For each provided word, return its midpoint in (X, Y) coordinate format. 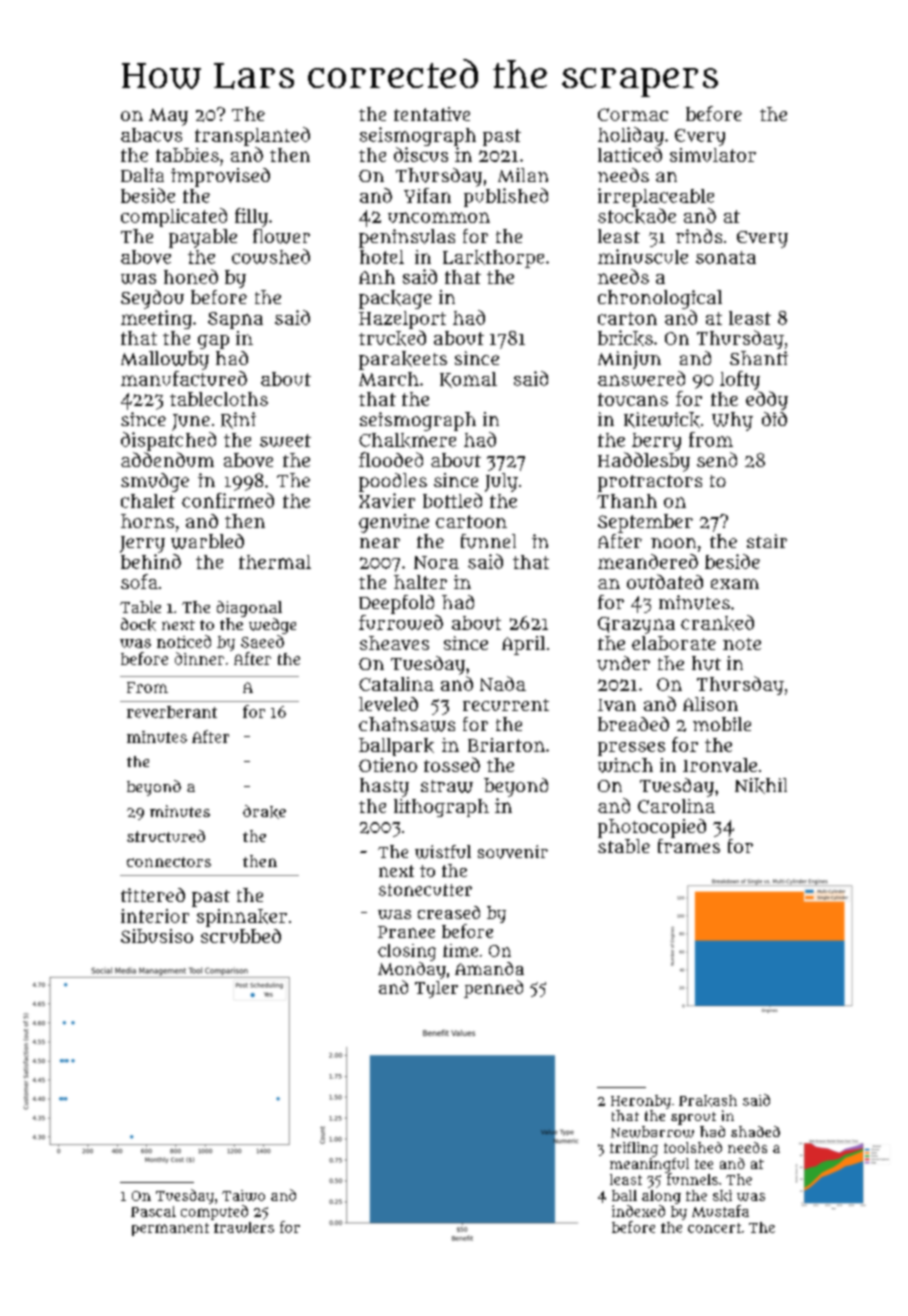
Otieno (388, 765)
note (742, 644)
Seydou (152, 299)
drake (264, 812)
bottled (452, 500)
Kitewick (662, 420)
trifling (634, 1149)
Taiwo (243, 1195)
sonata (726, 257)
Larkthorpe (493, 259)
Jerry (142, 544)
